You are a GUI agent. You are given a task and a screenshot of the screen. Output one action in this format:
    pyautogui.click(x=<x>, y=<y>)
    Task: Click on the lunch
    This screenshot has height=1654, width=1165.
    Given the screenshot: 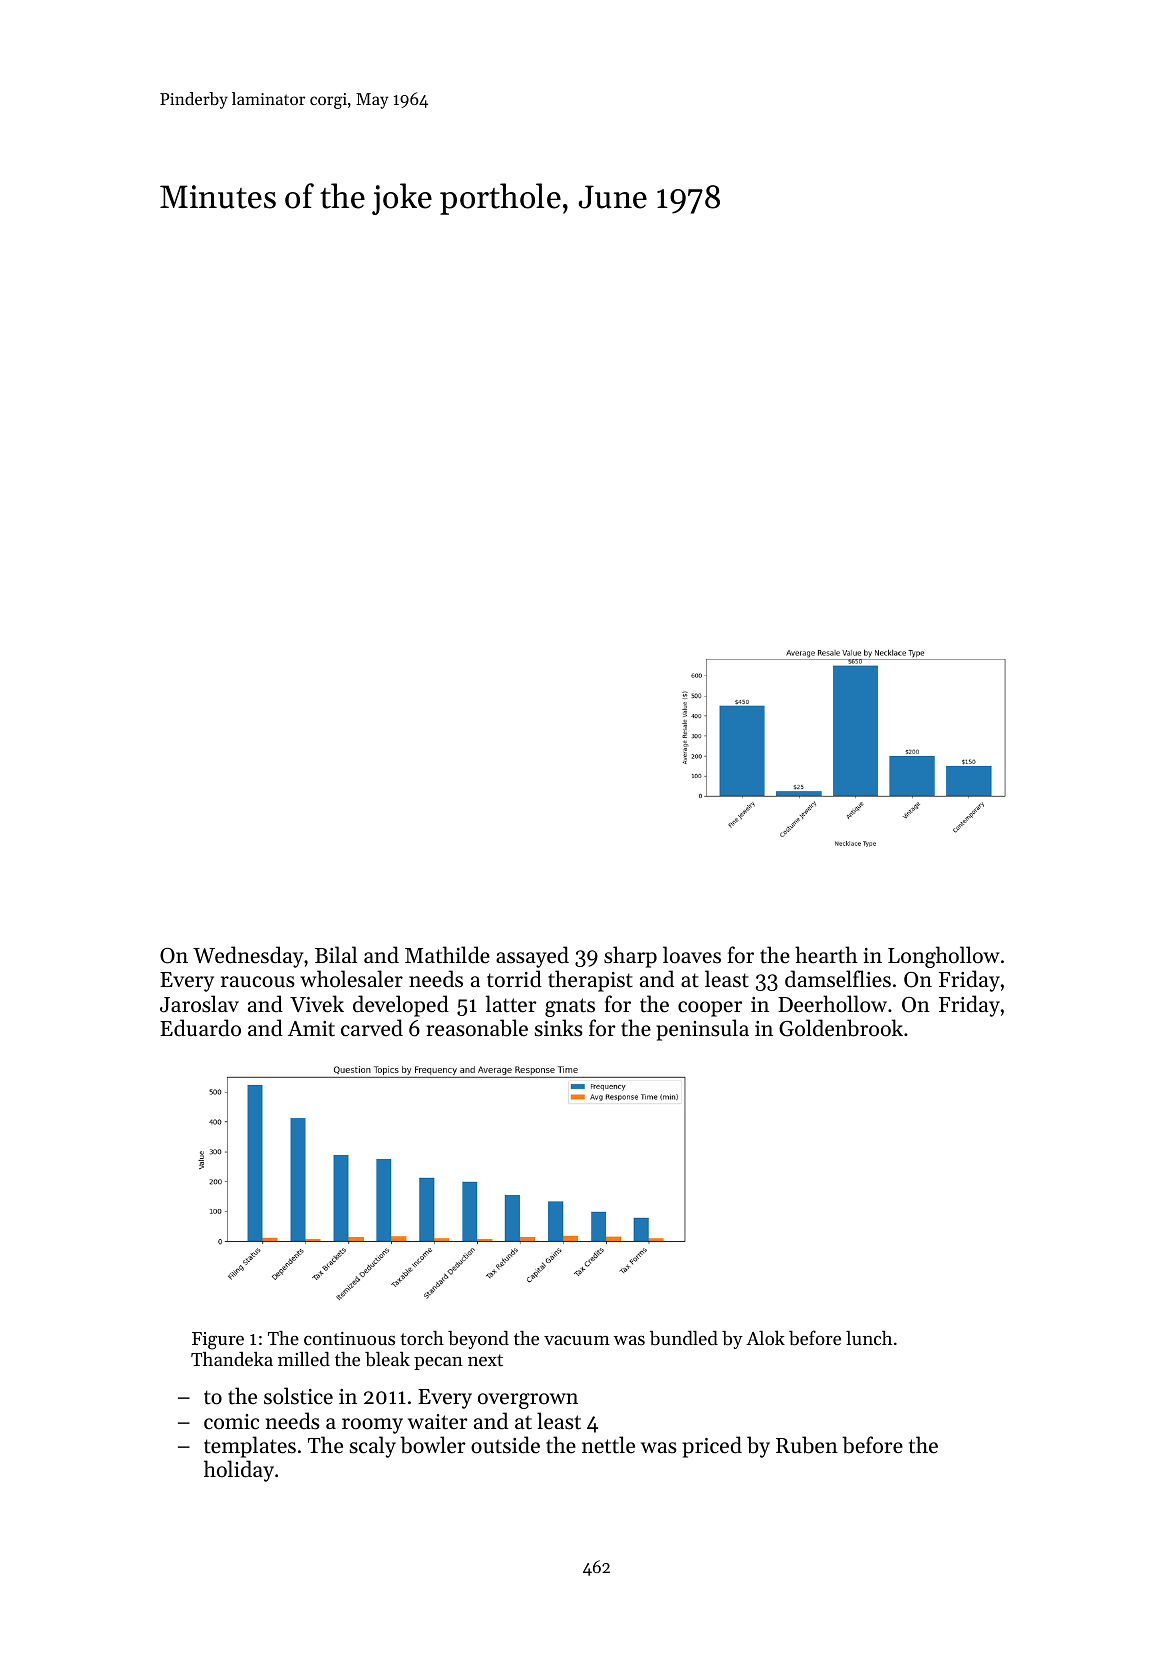 What is the action you would take?
    pyautogui.click(x=869, y=1338)
